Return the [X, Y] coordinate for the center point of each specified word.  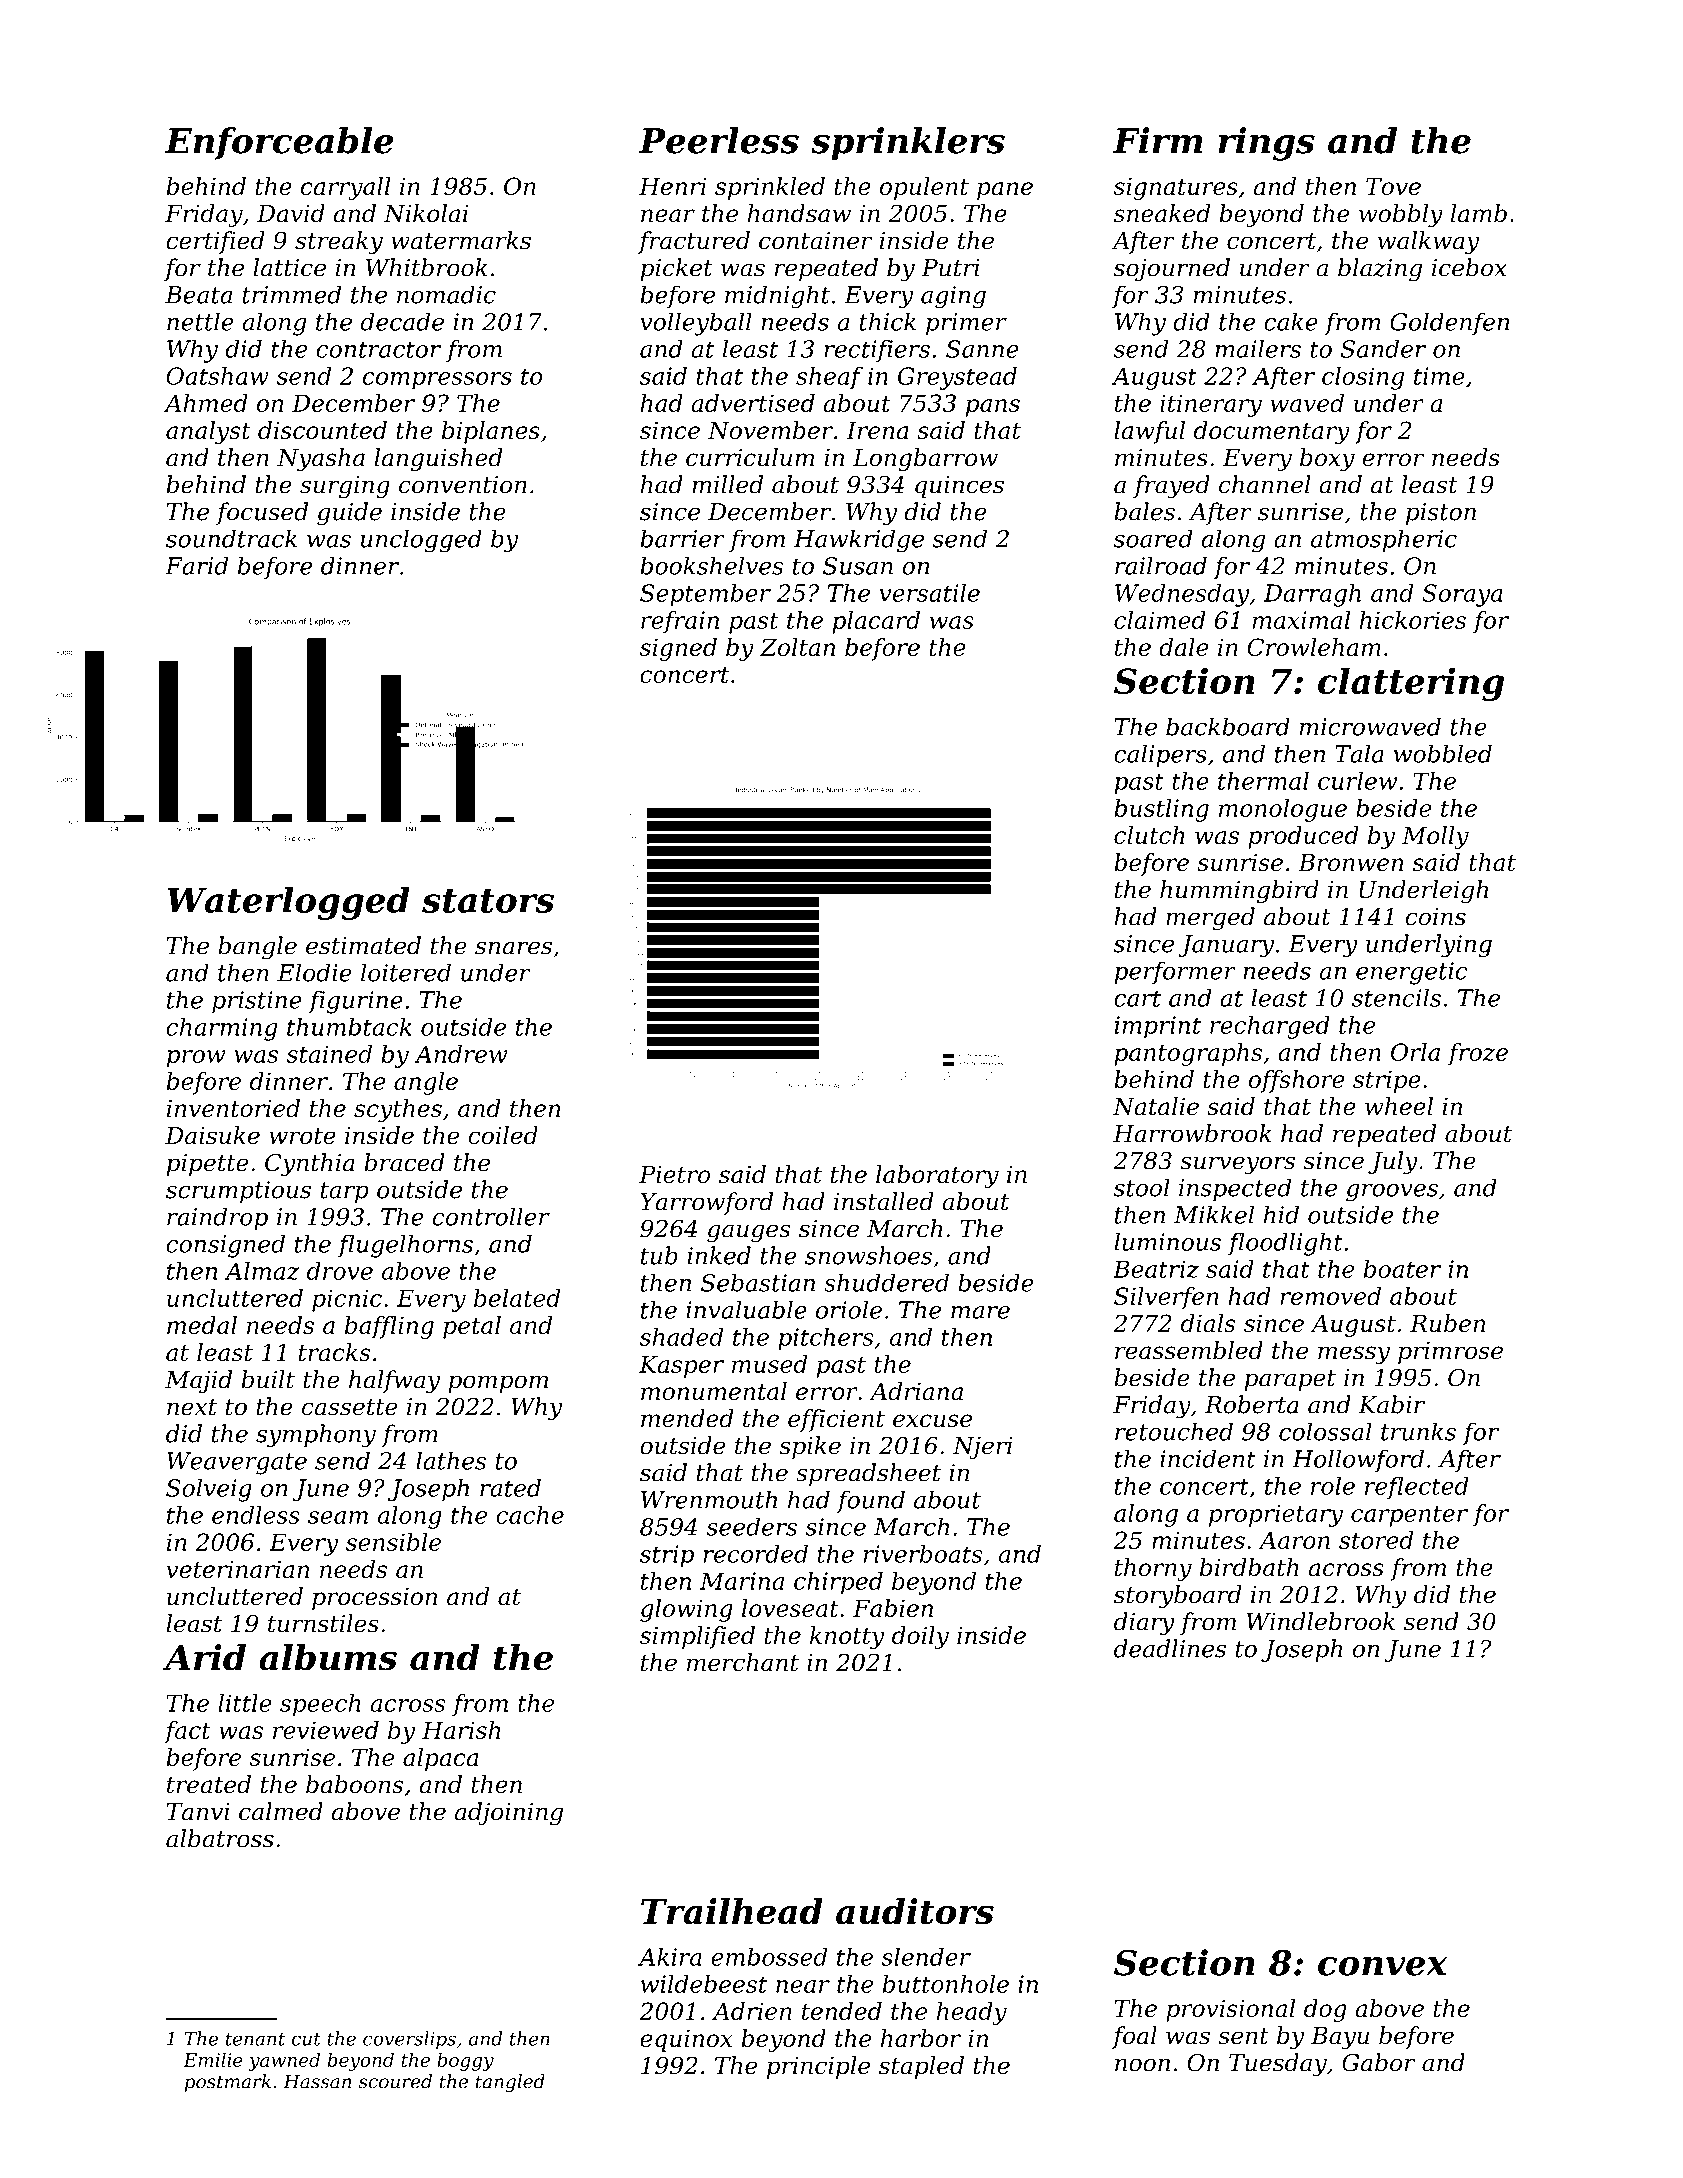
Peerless [719, 140]
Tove [1393, 186]
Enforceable [279, 143]
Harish [461, 1730]
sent [1243, 2036]
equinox [686, 2040]
